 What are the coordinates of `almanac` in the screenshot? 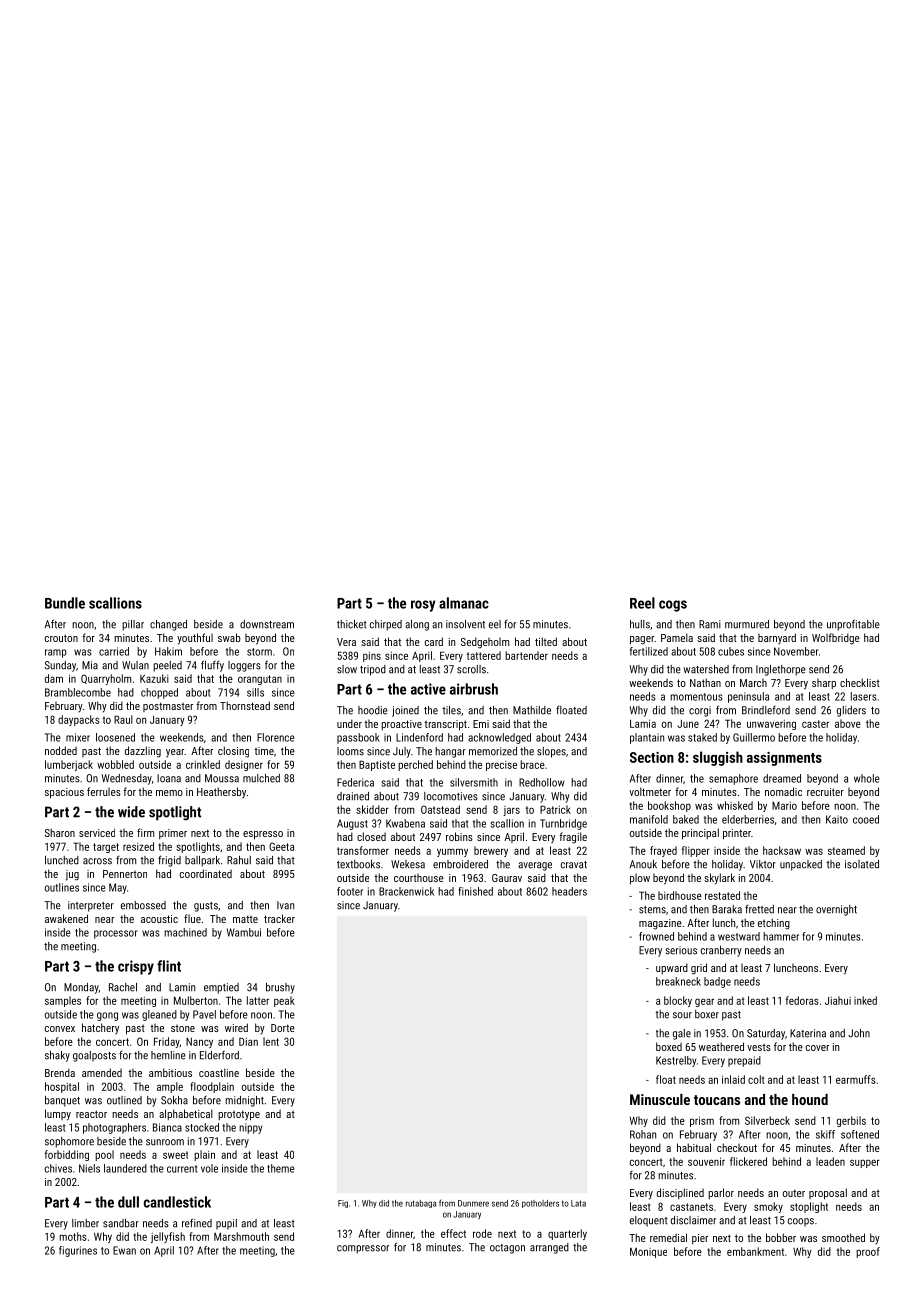 It's located at (464, 603).
